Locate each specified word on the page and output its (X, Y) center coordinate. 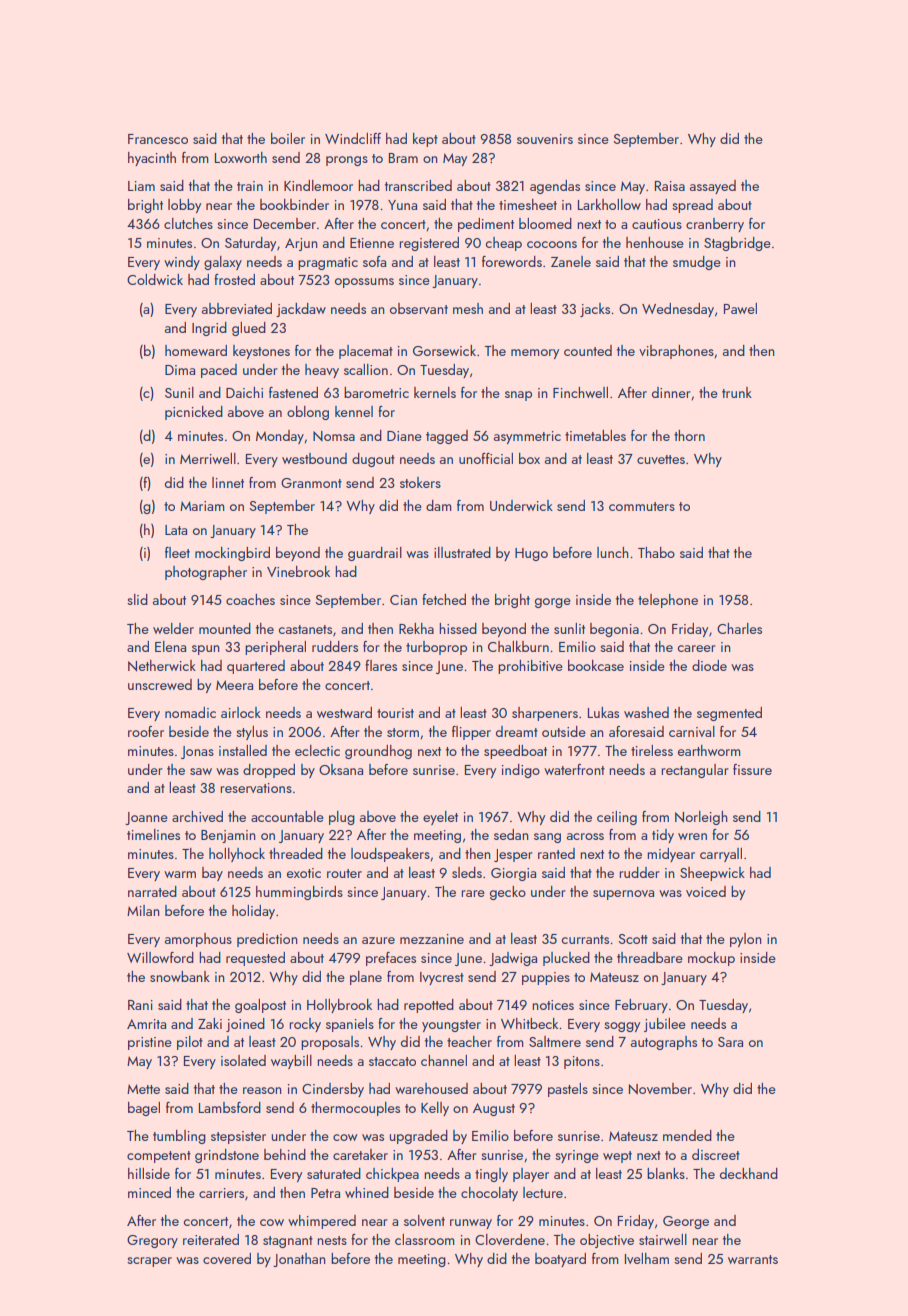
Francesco (158, 139)
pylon (746, 940)
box (529, 458)
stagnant (288, 1242)
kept (425, 140)
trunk (737, 392)
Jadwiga (513, 959)
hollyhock (237, 855)
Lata (176, 530)
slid (137, 599)
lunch (613, 552)
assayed (713, 187)
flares (381, 665)
